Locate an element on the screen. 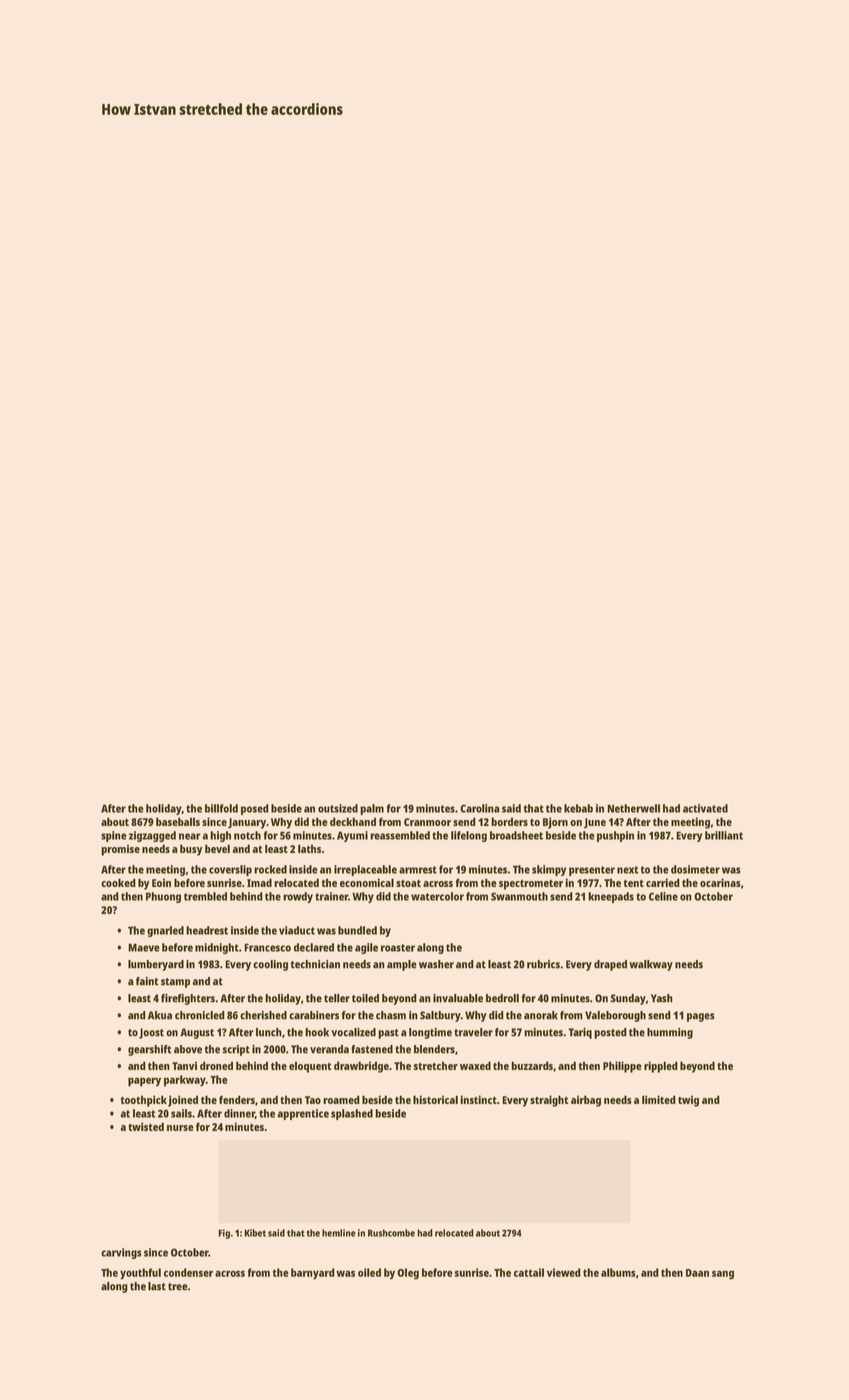  instinct is located at coordinates (478, 1099).
